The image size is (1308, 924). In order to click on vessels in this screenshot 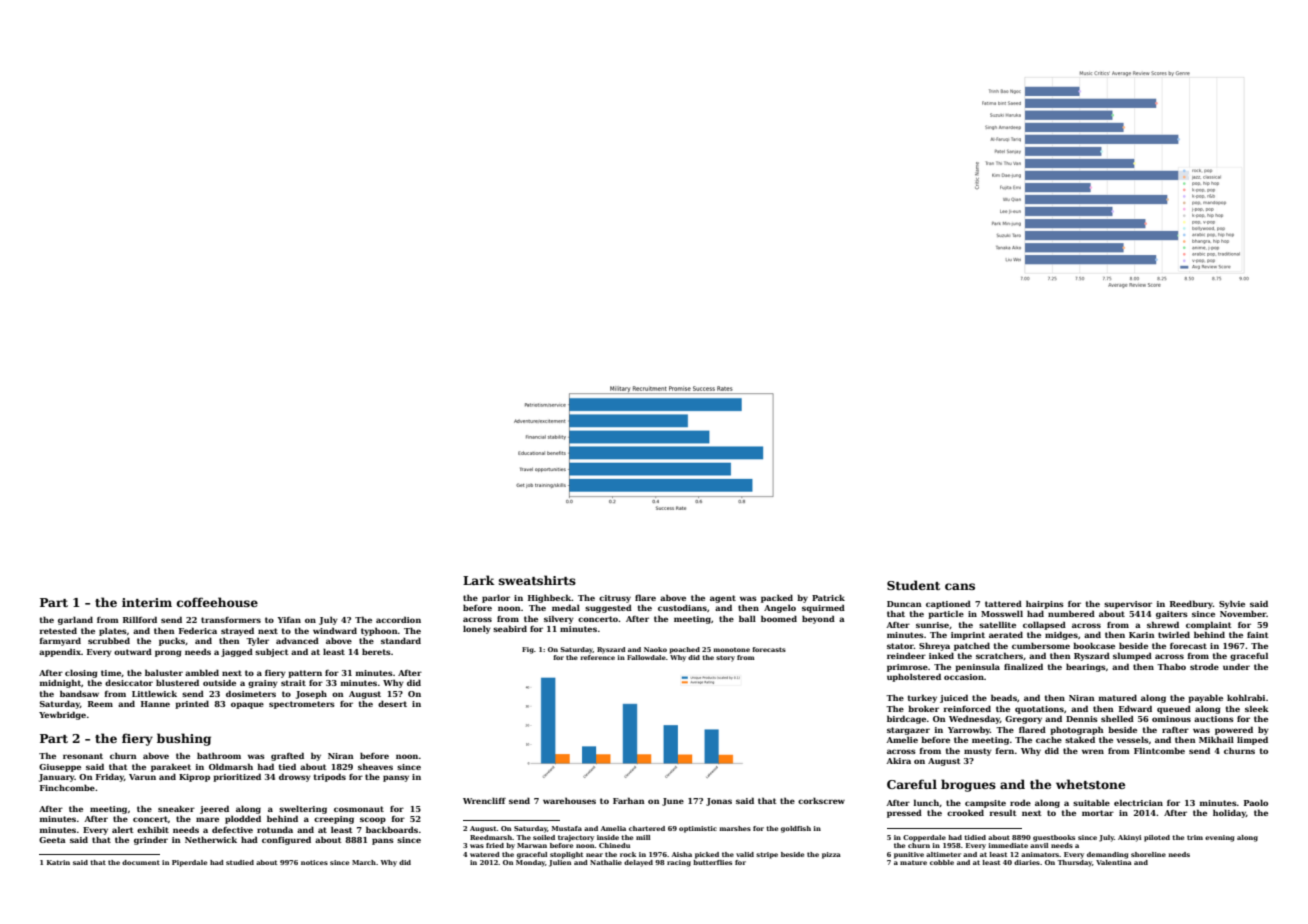, I will do `click(1133, 739)`.
